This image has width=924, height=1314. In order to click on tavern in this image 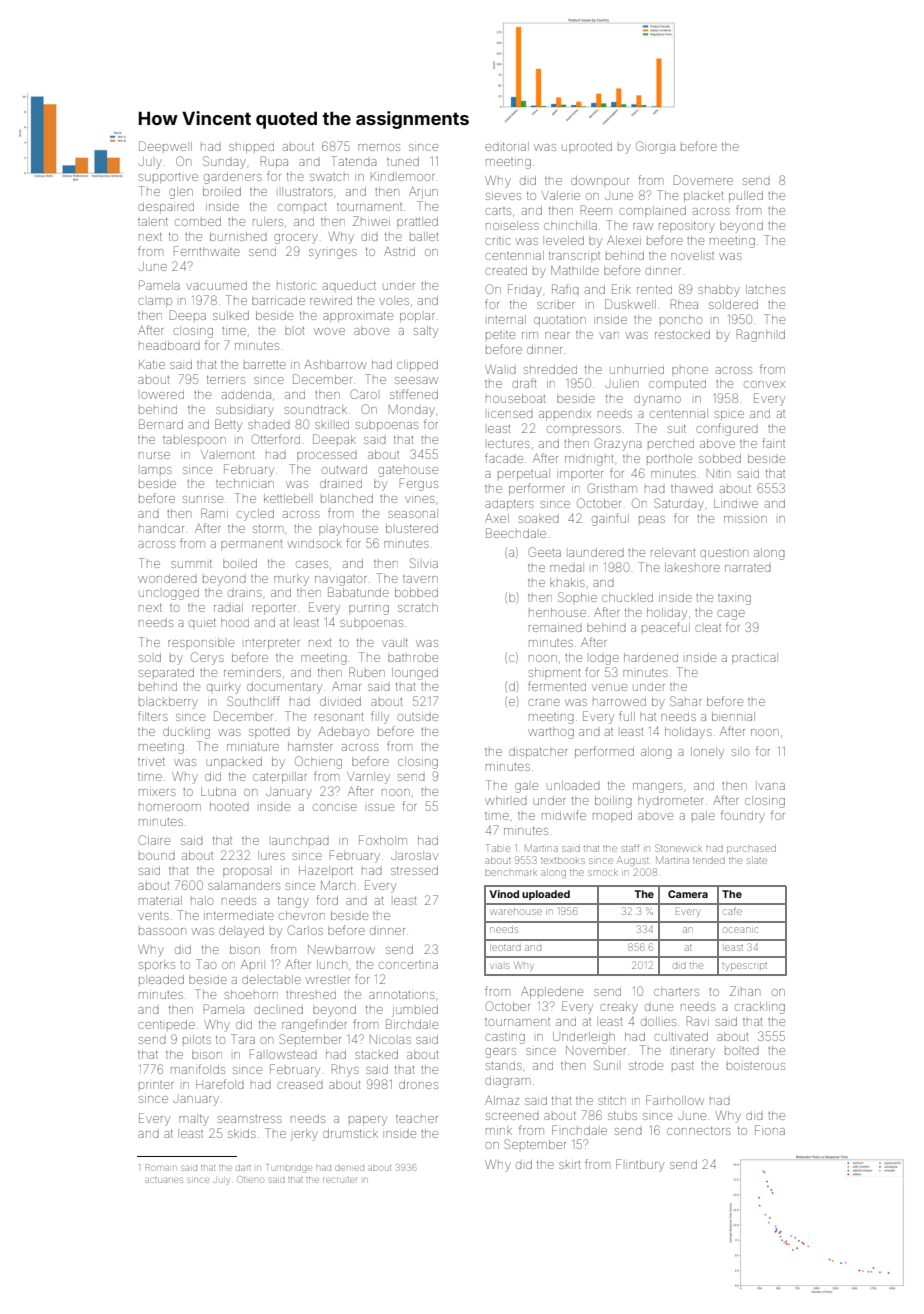, I will do `click(420, 579)`.
